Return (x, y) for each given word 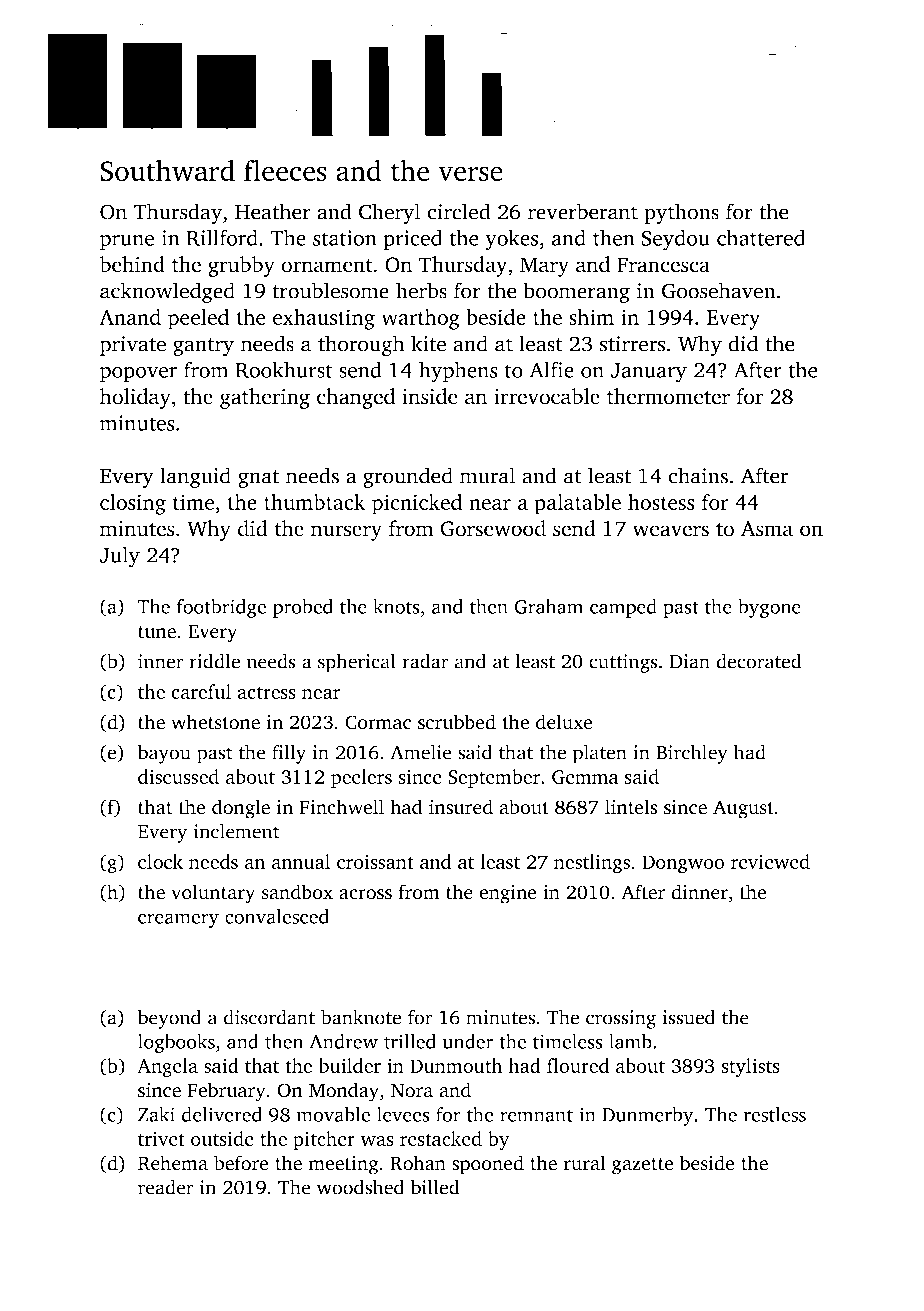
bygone (769, 608)
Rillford (222, 237)
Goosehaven (719, 290)
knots (396, 606)
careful (201, 691)
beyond (169, 1019)
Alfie (551, 369)
